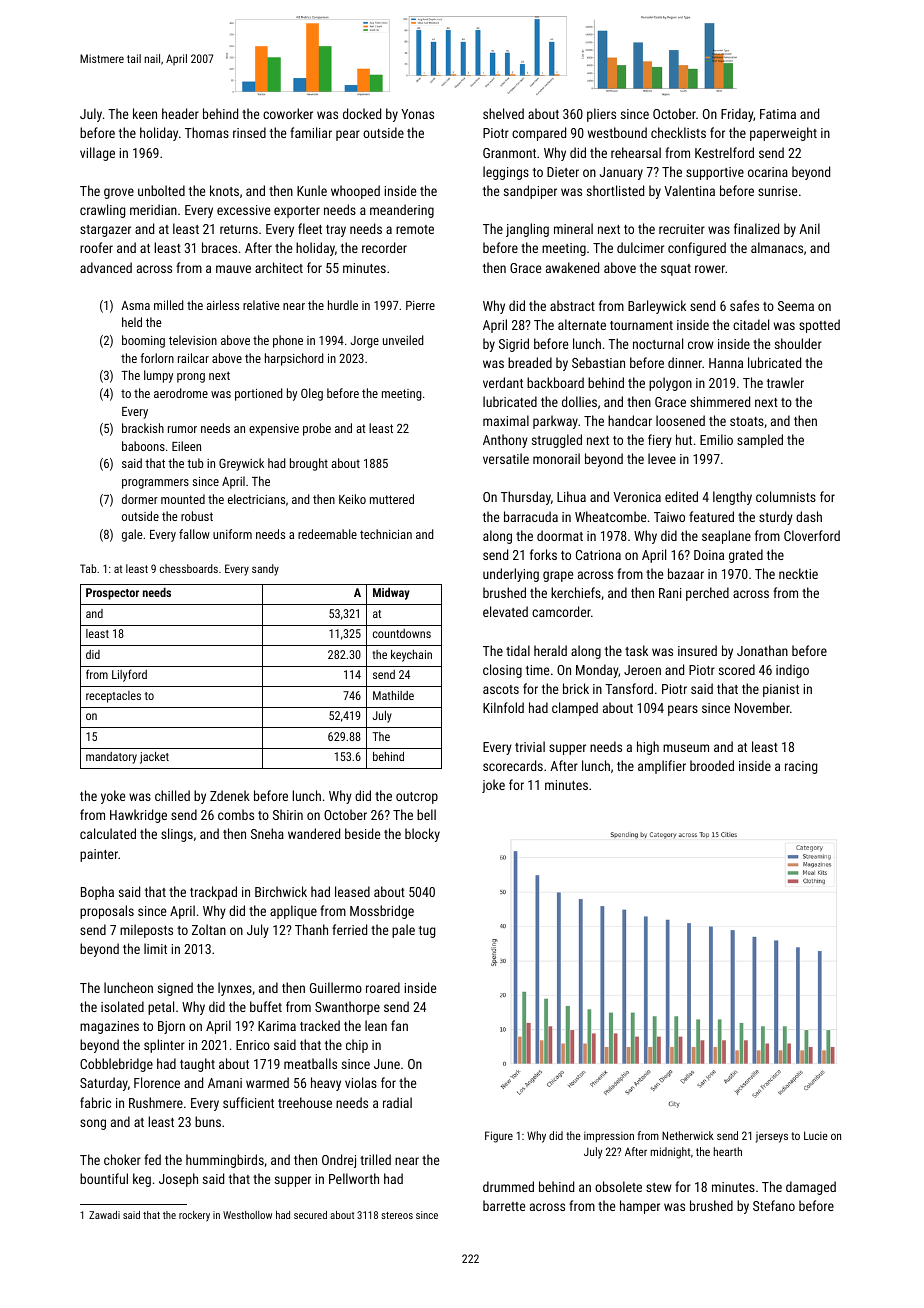  Describe the element at coordinates (194, 1216) in the screenshot. I see `rockery` at that location.
